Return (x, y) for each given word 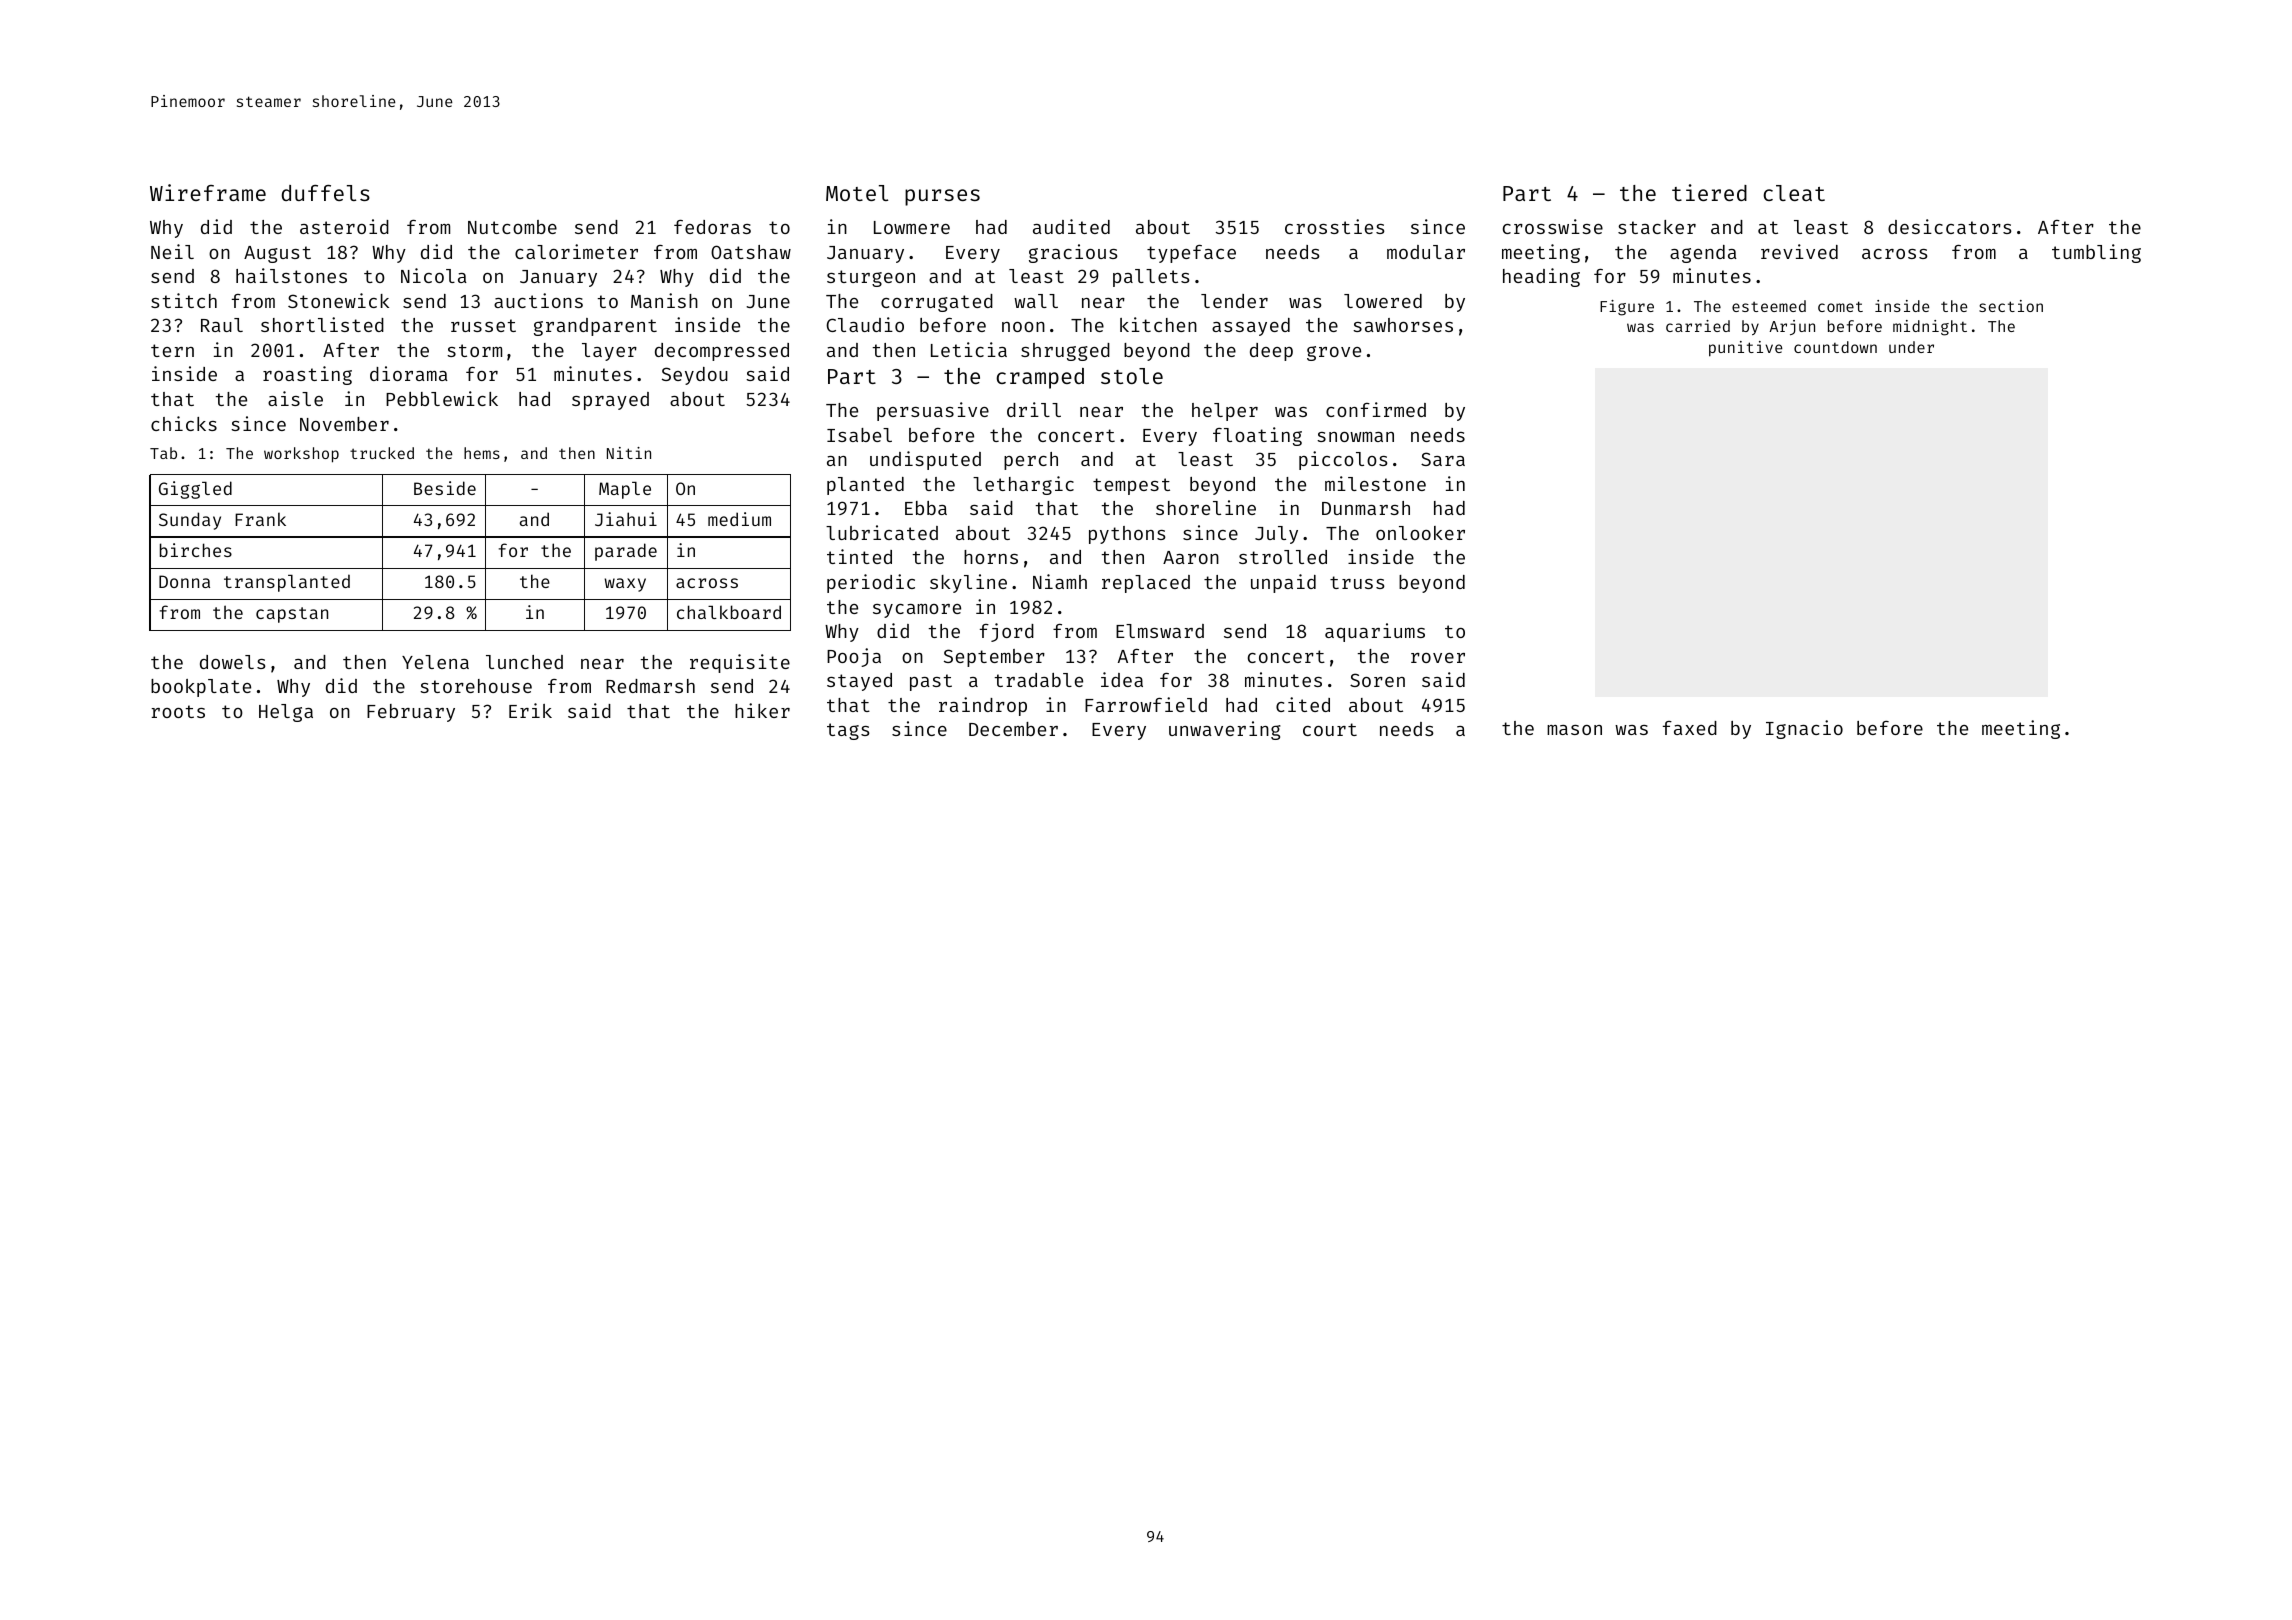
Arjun (1792, 327)
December (1013, 729)
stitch (184, 300)
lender (1234, 301)
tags (848, 731)
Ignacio (1804, 729)
